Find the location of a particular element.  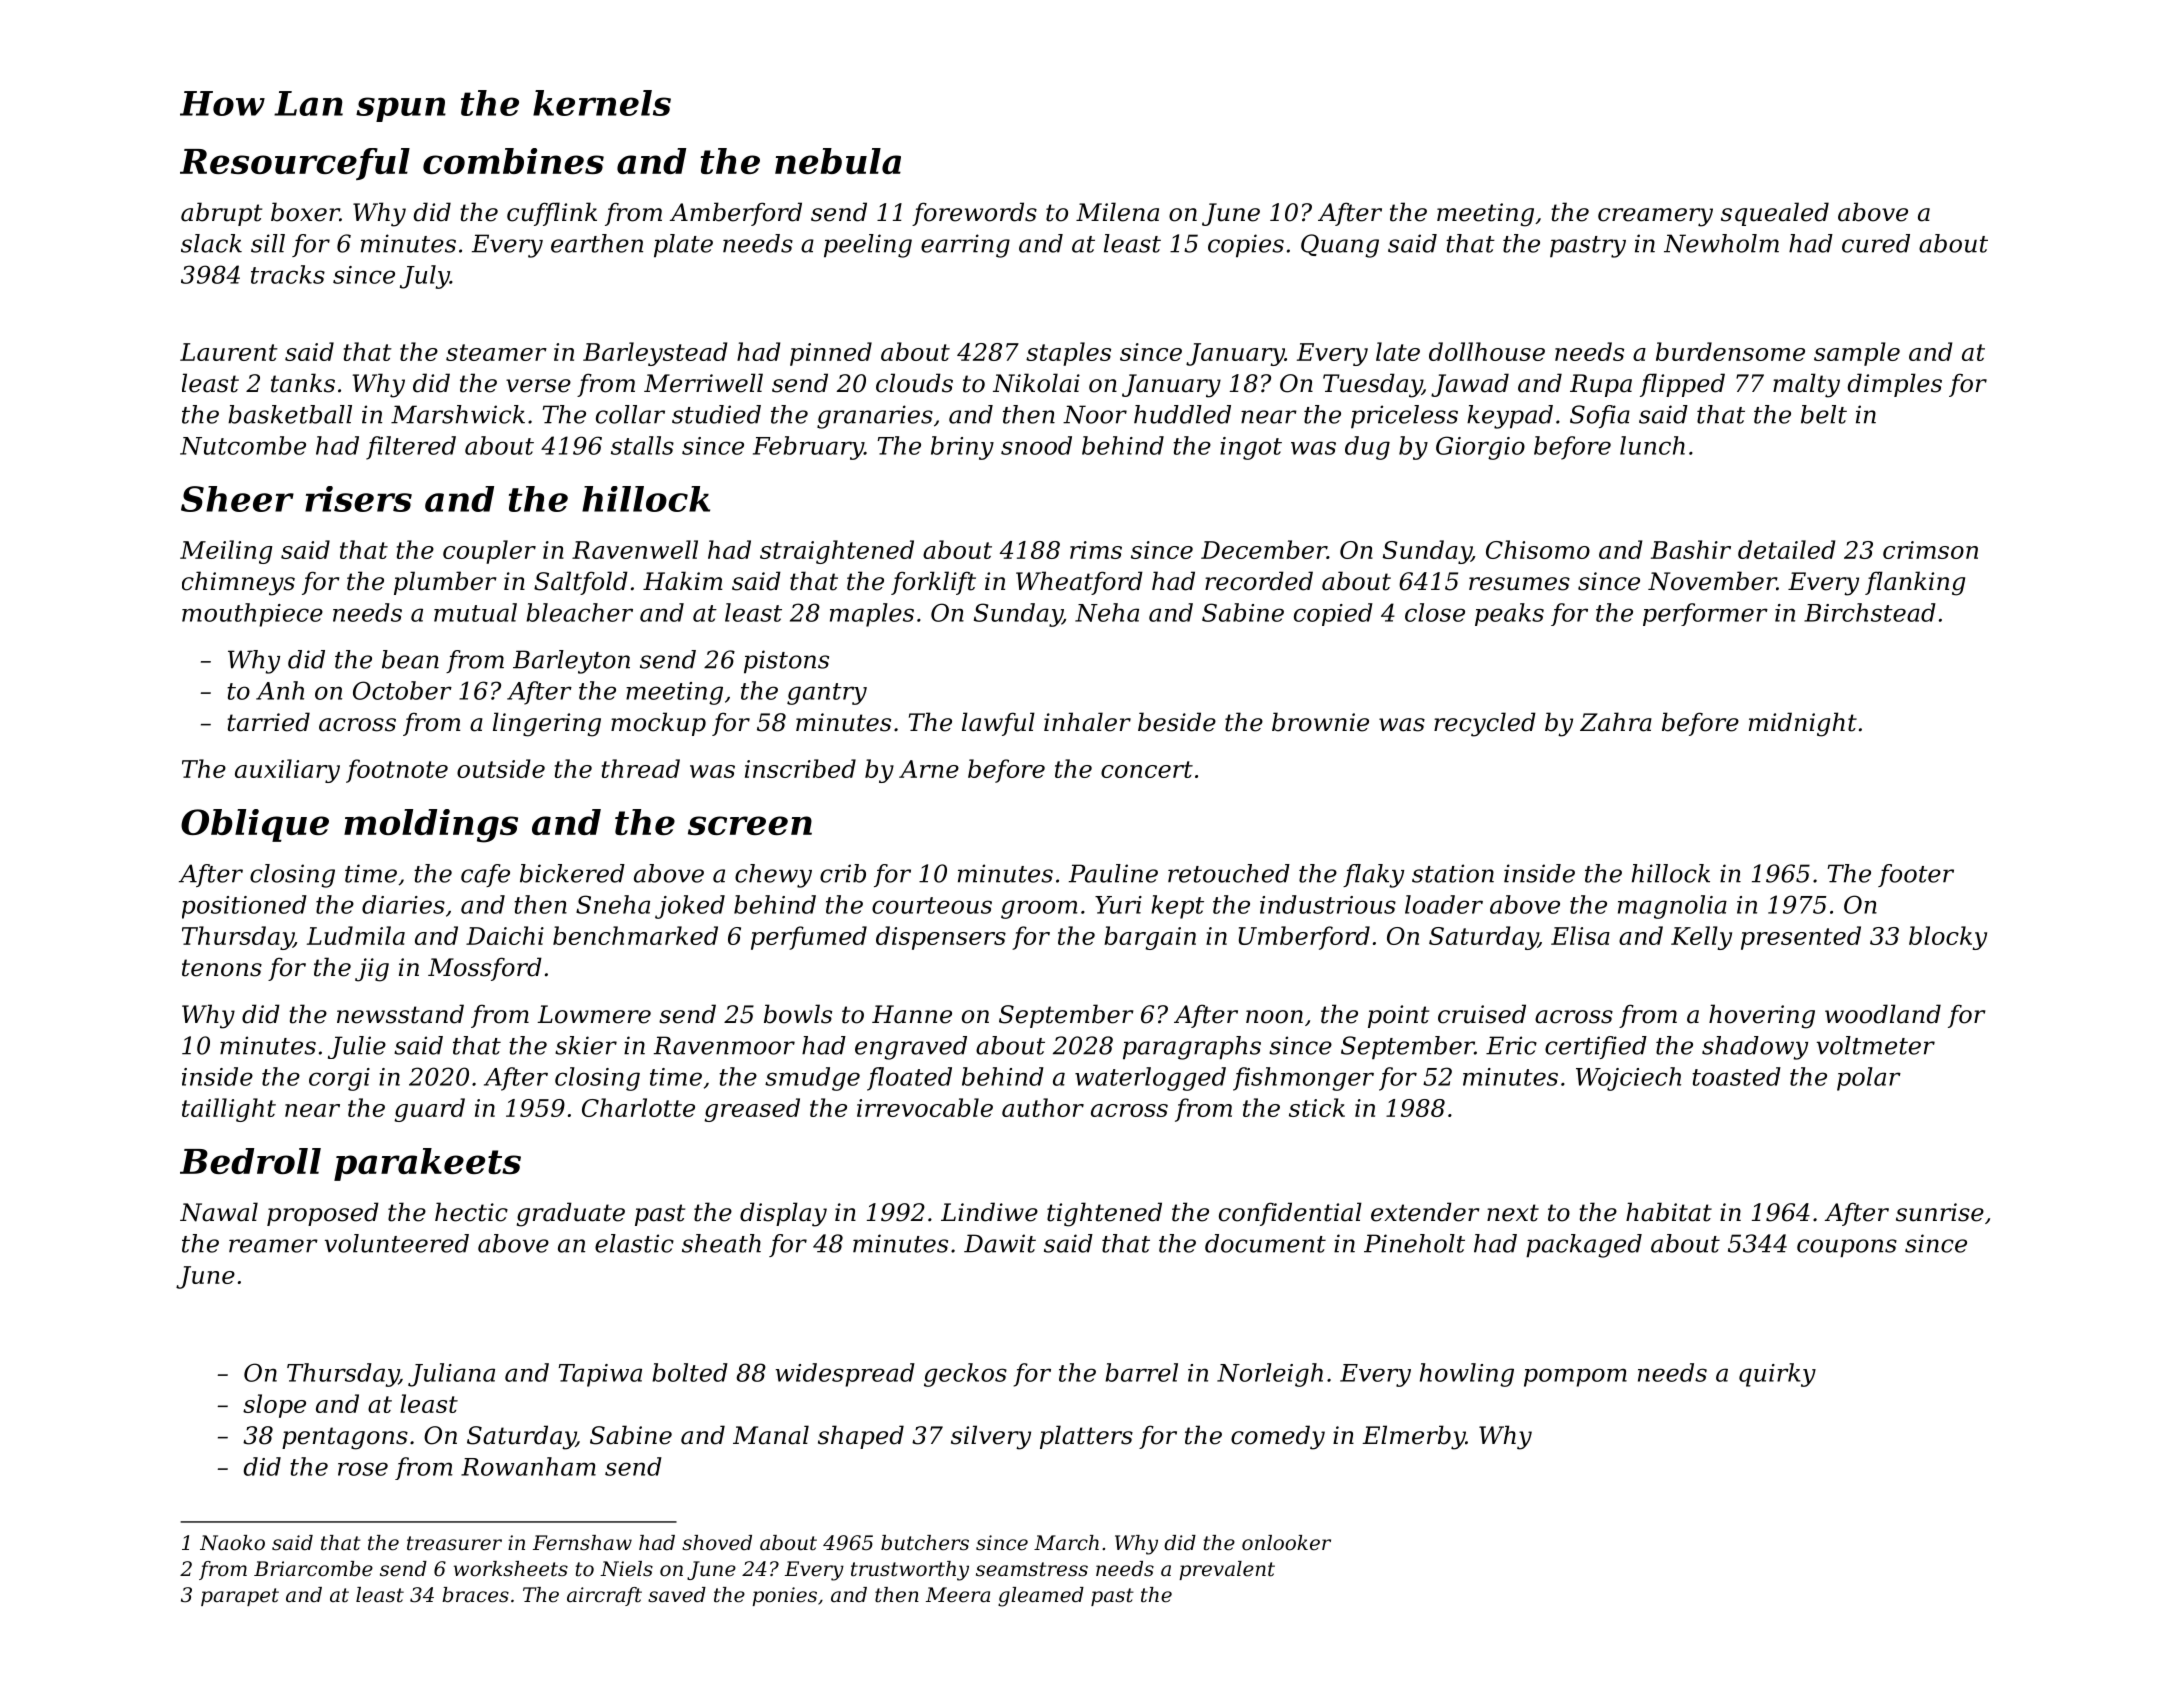

boxer is located at coordinates (305, 212).
